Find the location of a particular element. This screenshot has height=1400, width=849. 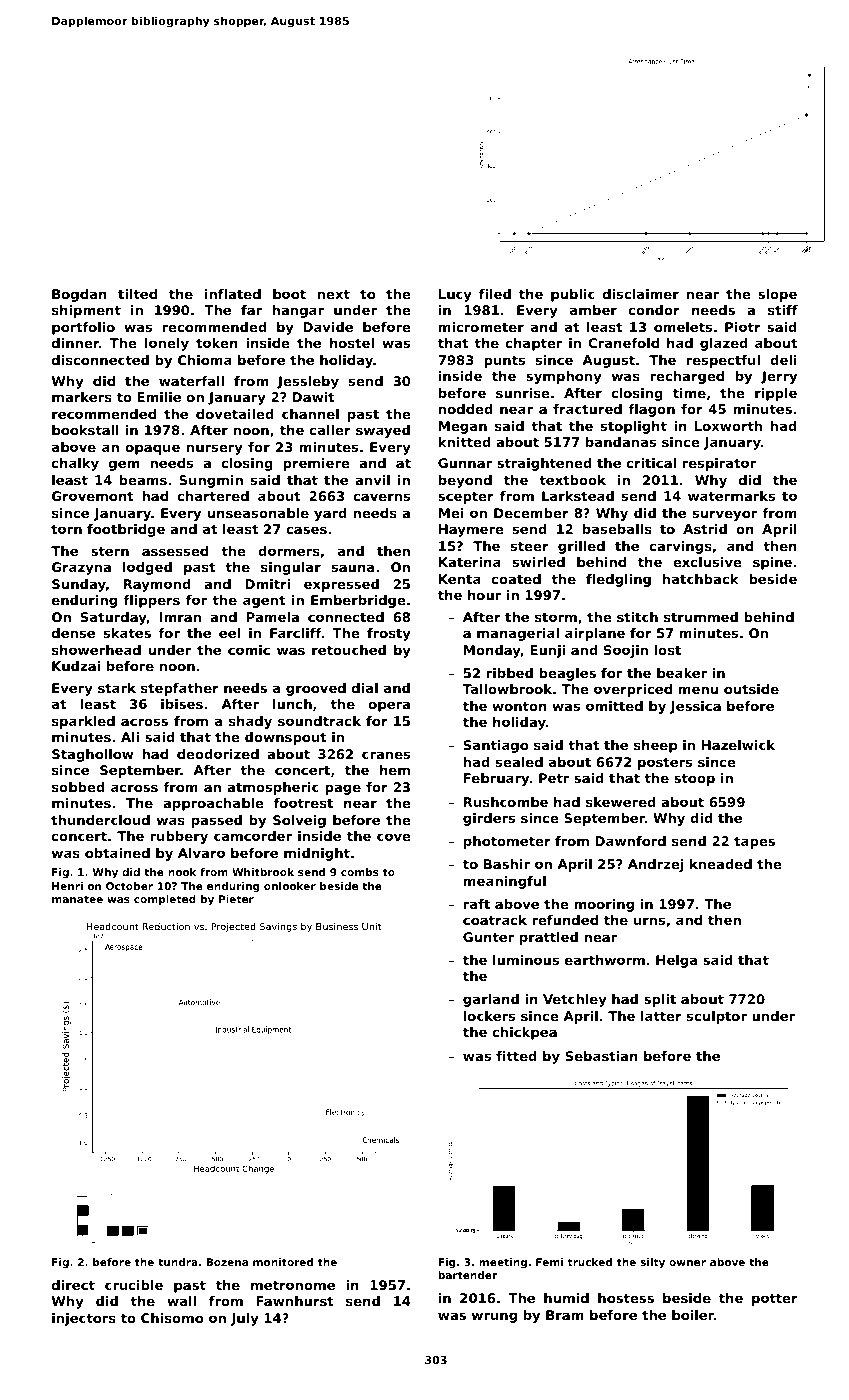

monitored is located at coordinates (283, 1262).
